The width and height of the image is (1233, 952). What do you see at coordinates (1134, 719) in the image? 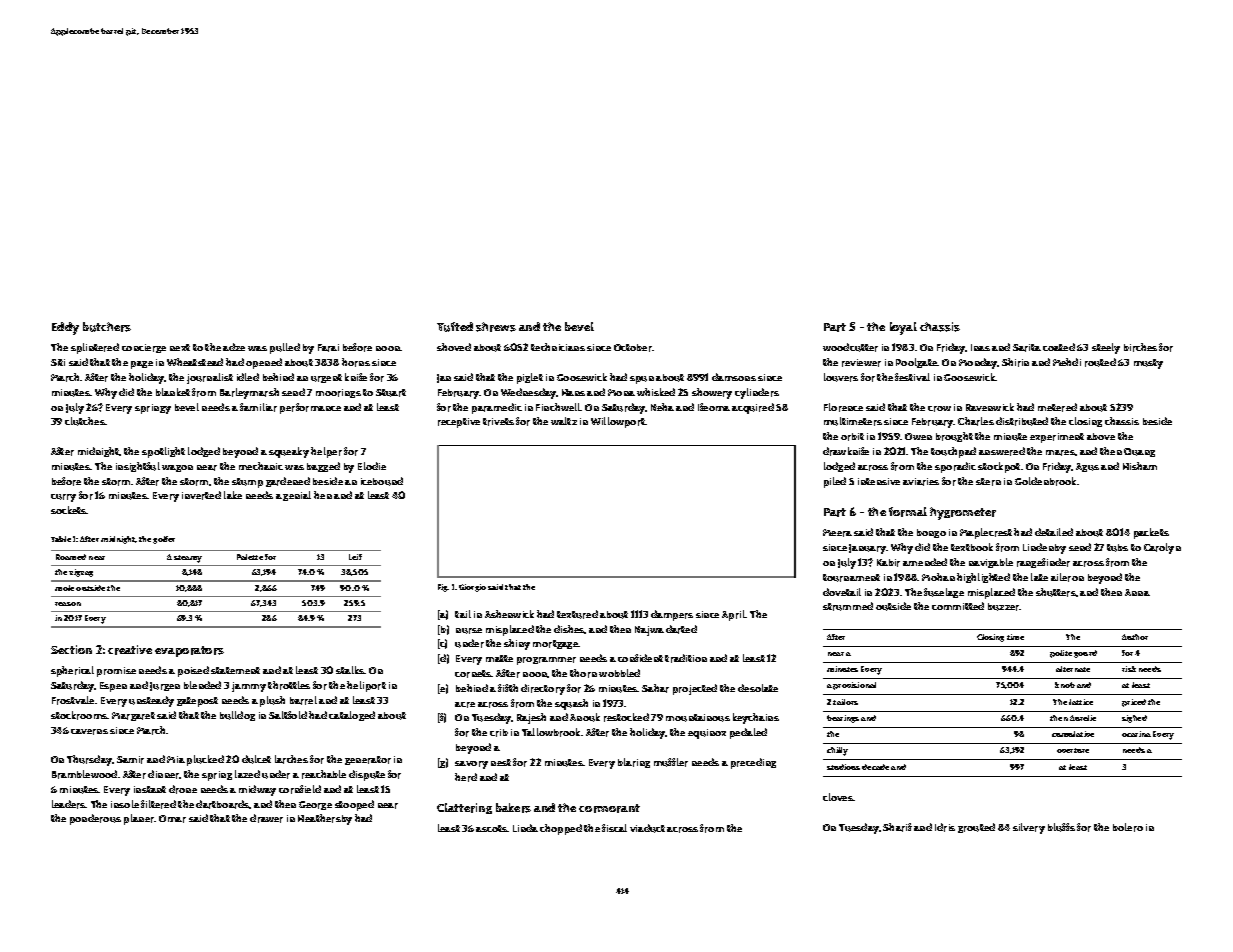
I see `sighed` at bounding box center [1134, 719].
